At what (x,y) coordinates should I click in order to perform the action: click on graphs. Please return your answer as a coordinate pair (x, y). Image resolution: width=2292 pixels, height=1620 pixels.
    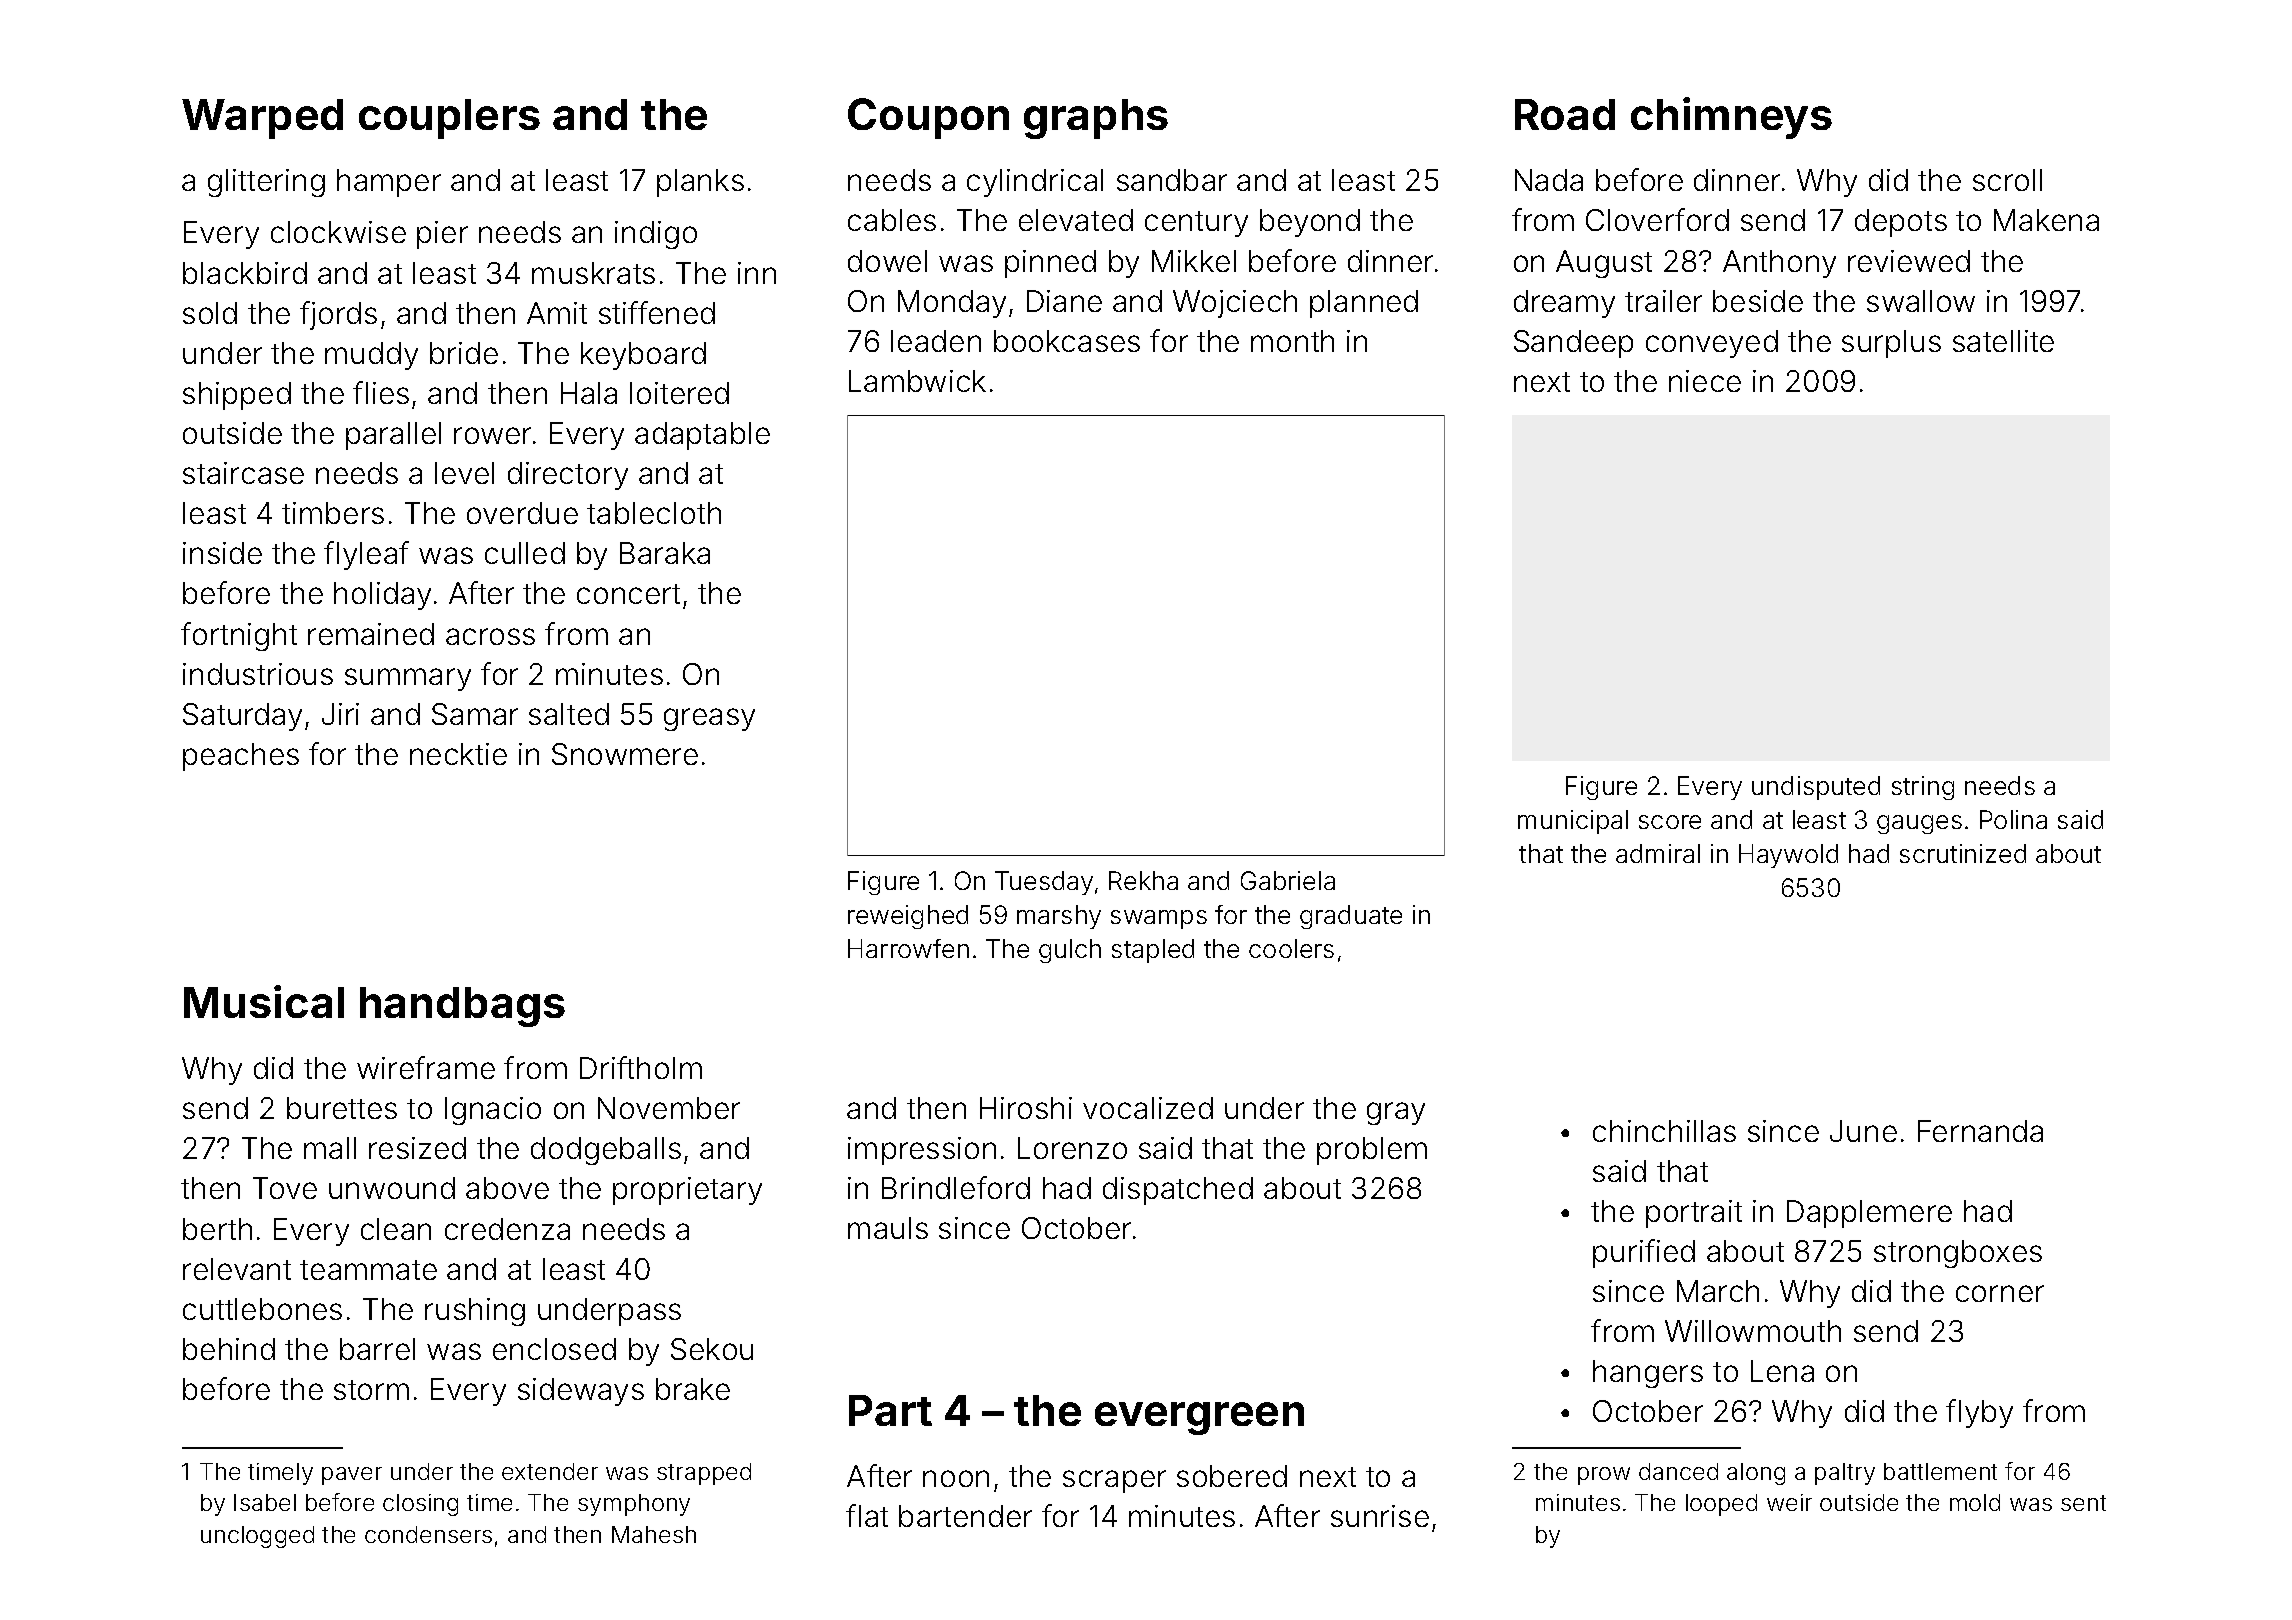
    Looking at the image, I should click on (1096, 119).
